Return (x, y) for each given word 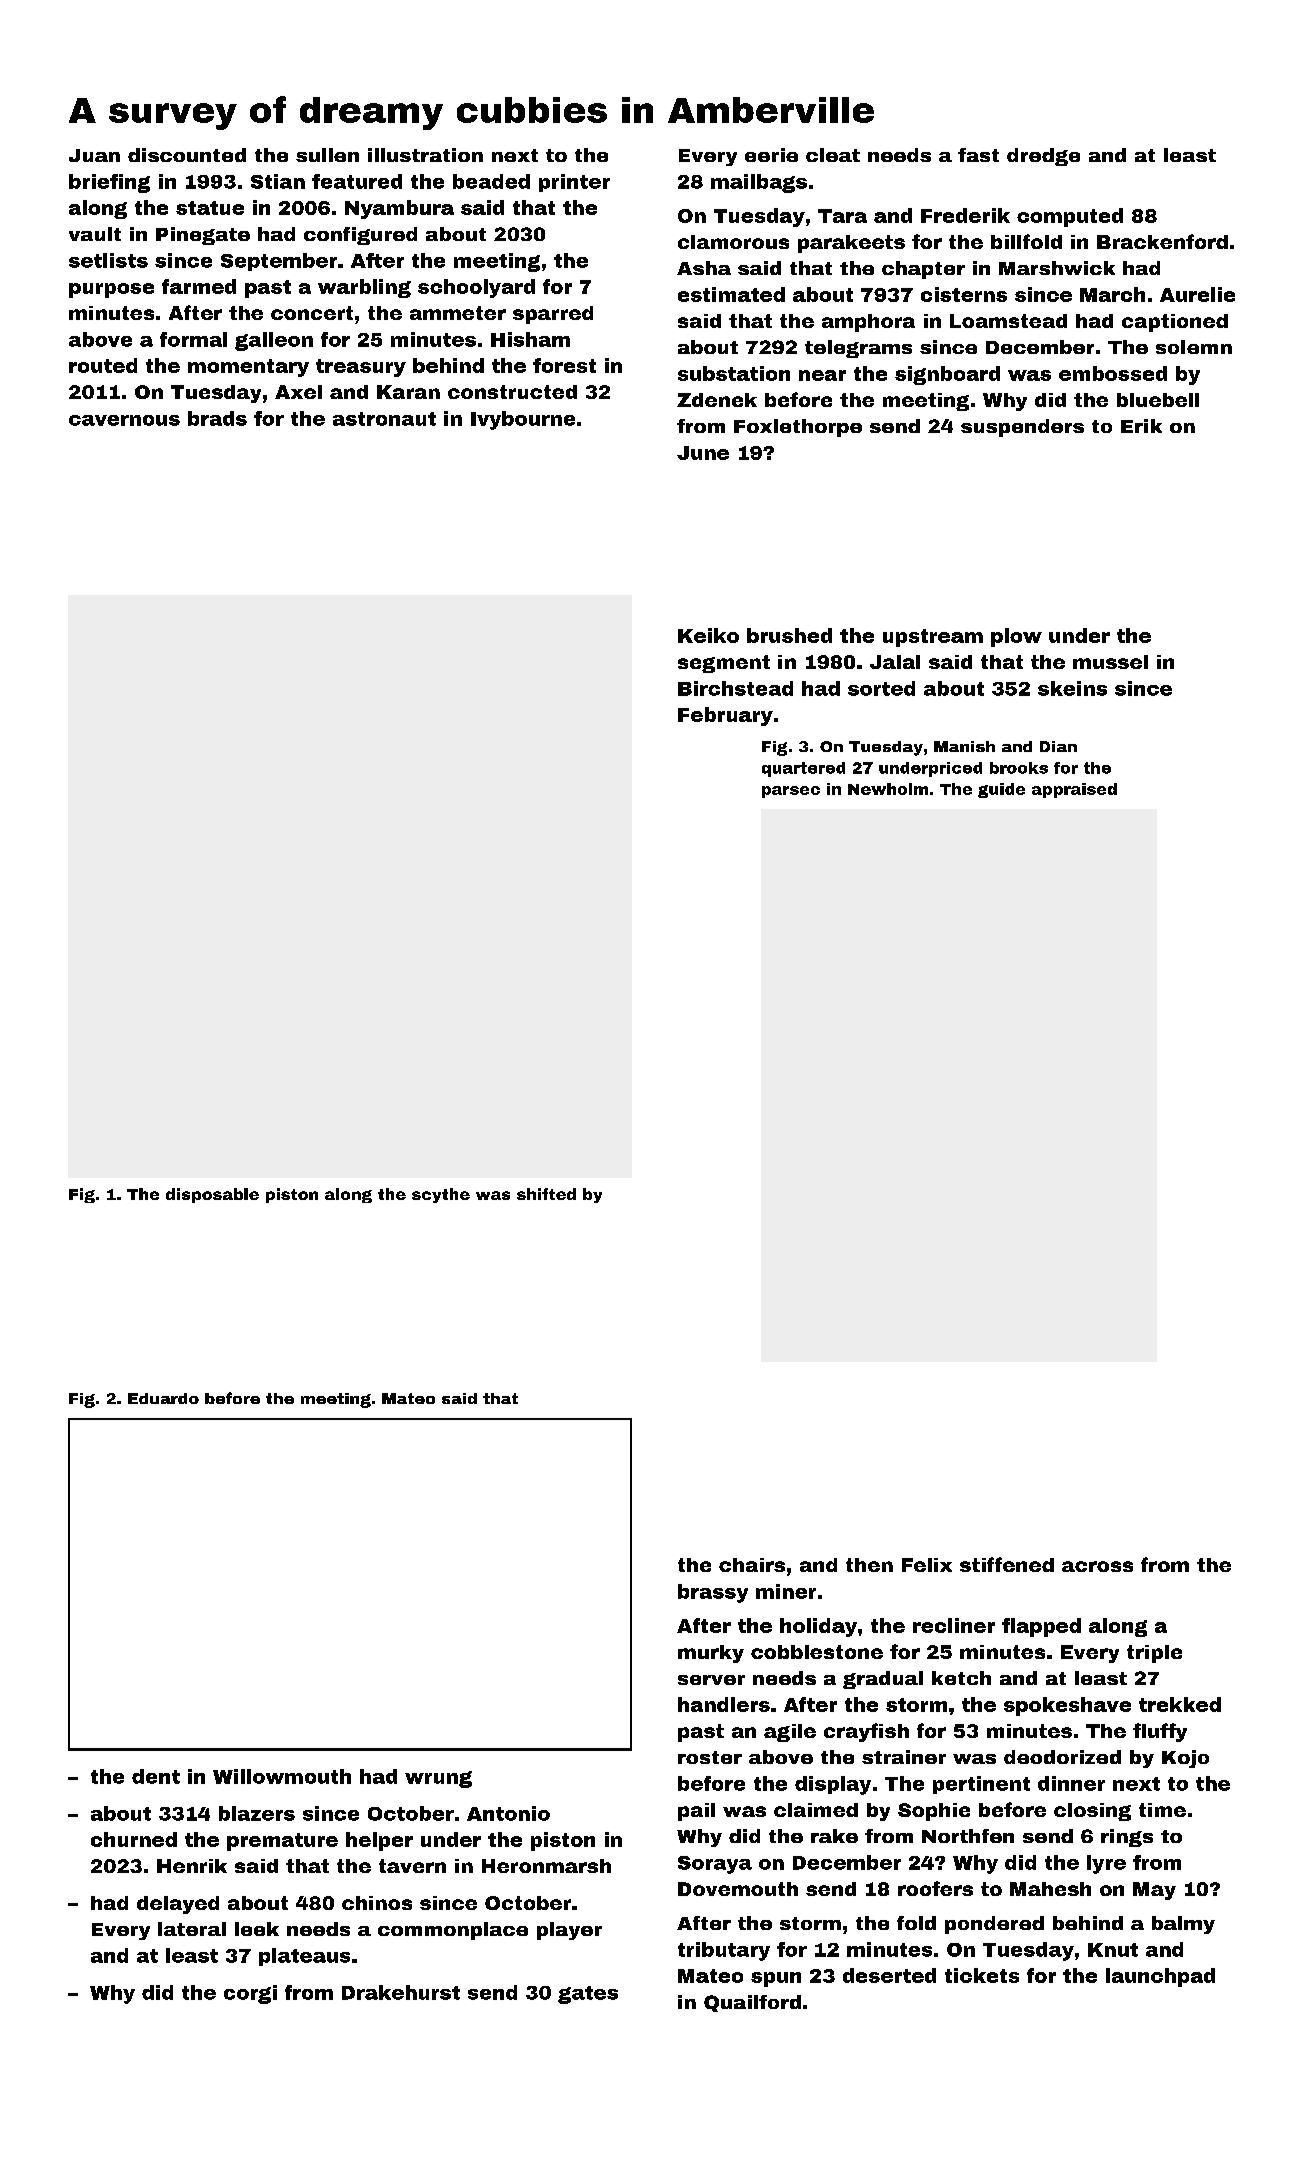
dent (156, 1776)
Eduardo (163, 1398)
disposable (212, 1195)
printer (574, 183)
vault (95, 234)
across (1097, 1566)
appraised (1074, 790)
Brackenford (1162, 241)
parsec (791, 792)
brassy (713, 1593)
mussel (1110, 662)
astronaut (384, 419)
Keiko (708, 635)
